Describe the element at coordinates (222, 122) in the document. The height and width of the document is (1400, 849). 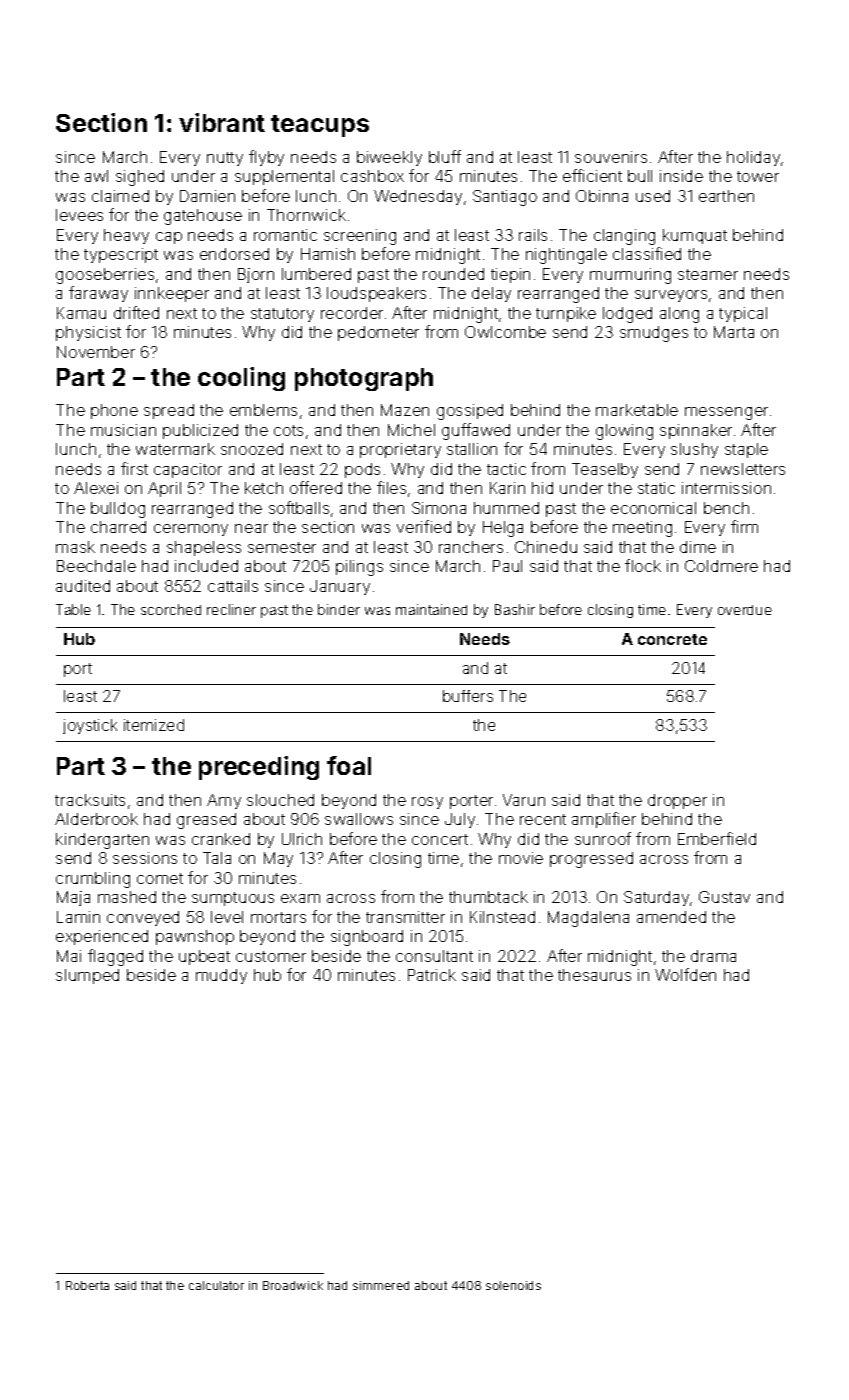
I see `vibrant` at that location.
